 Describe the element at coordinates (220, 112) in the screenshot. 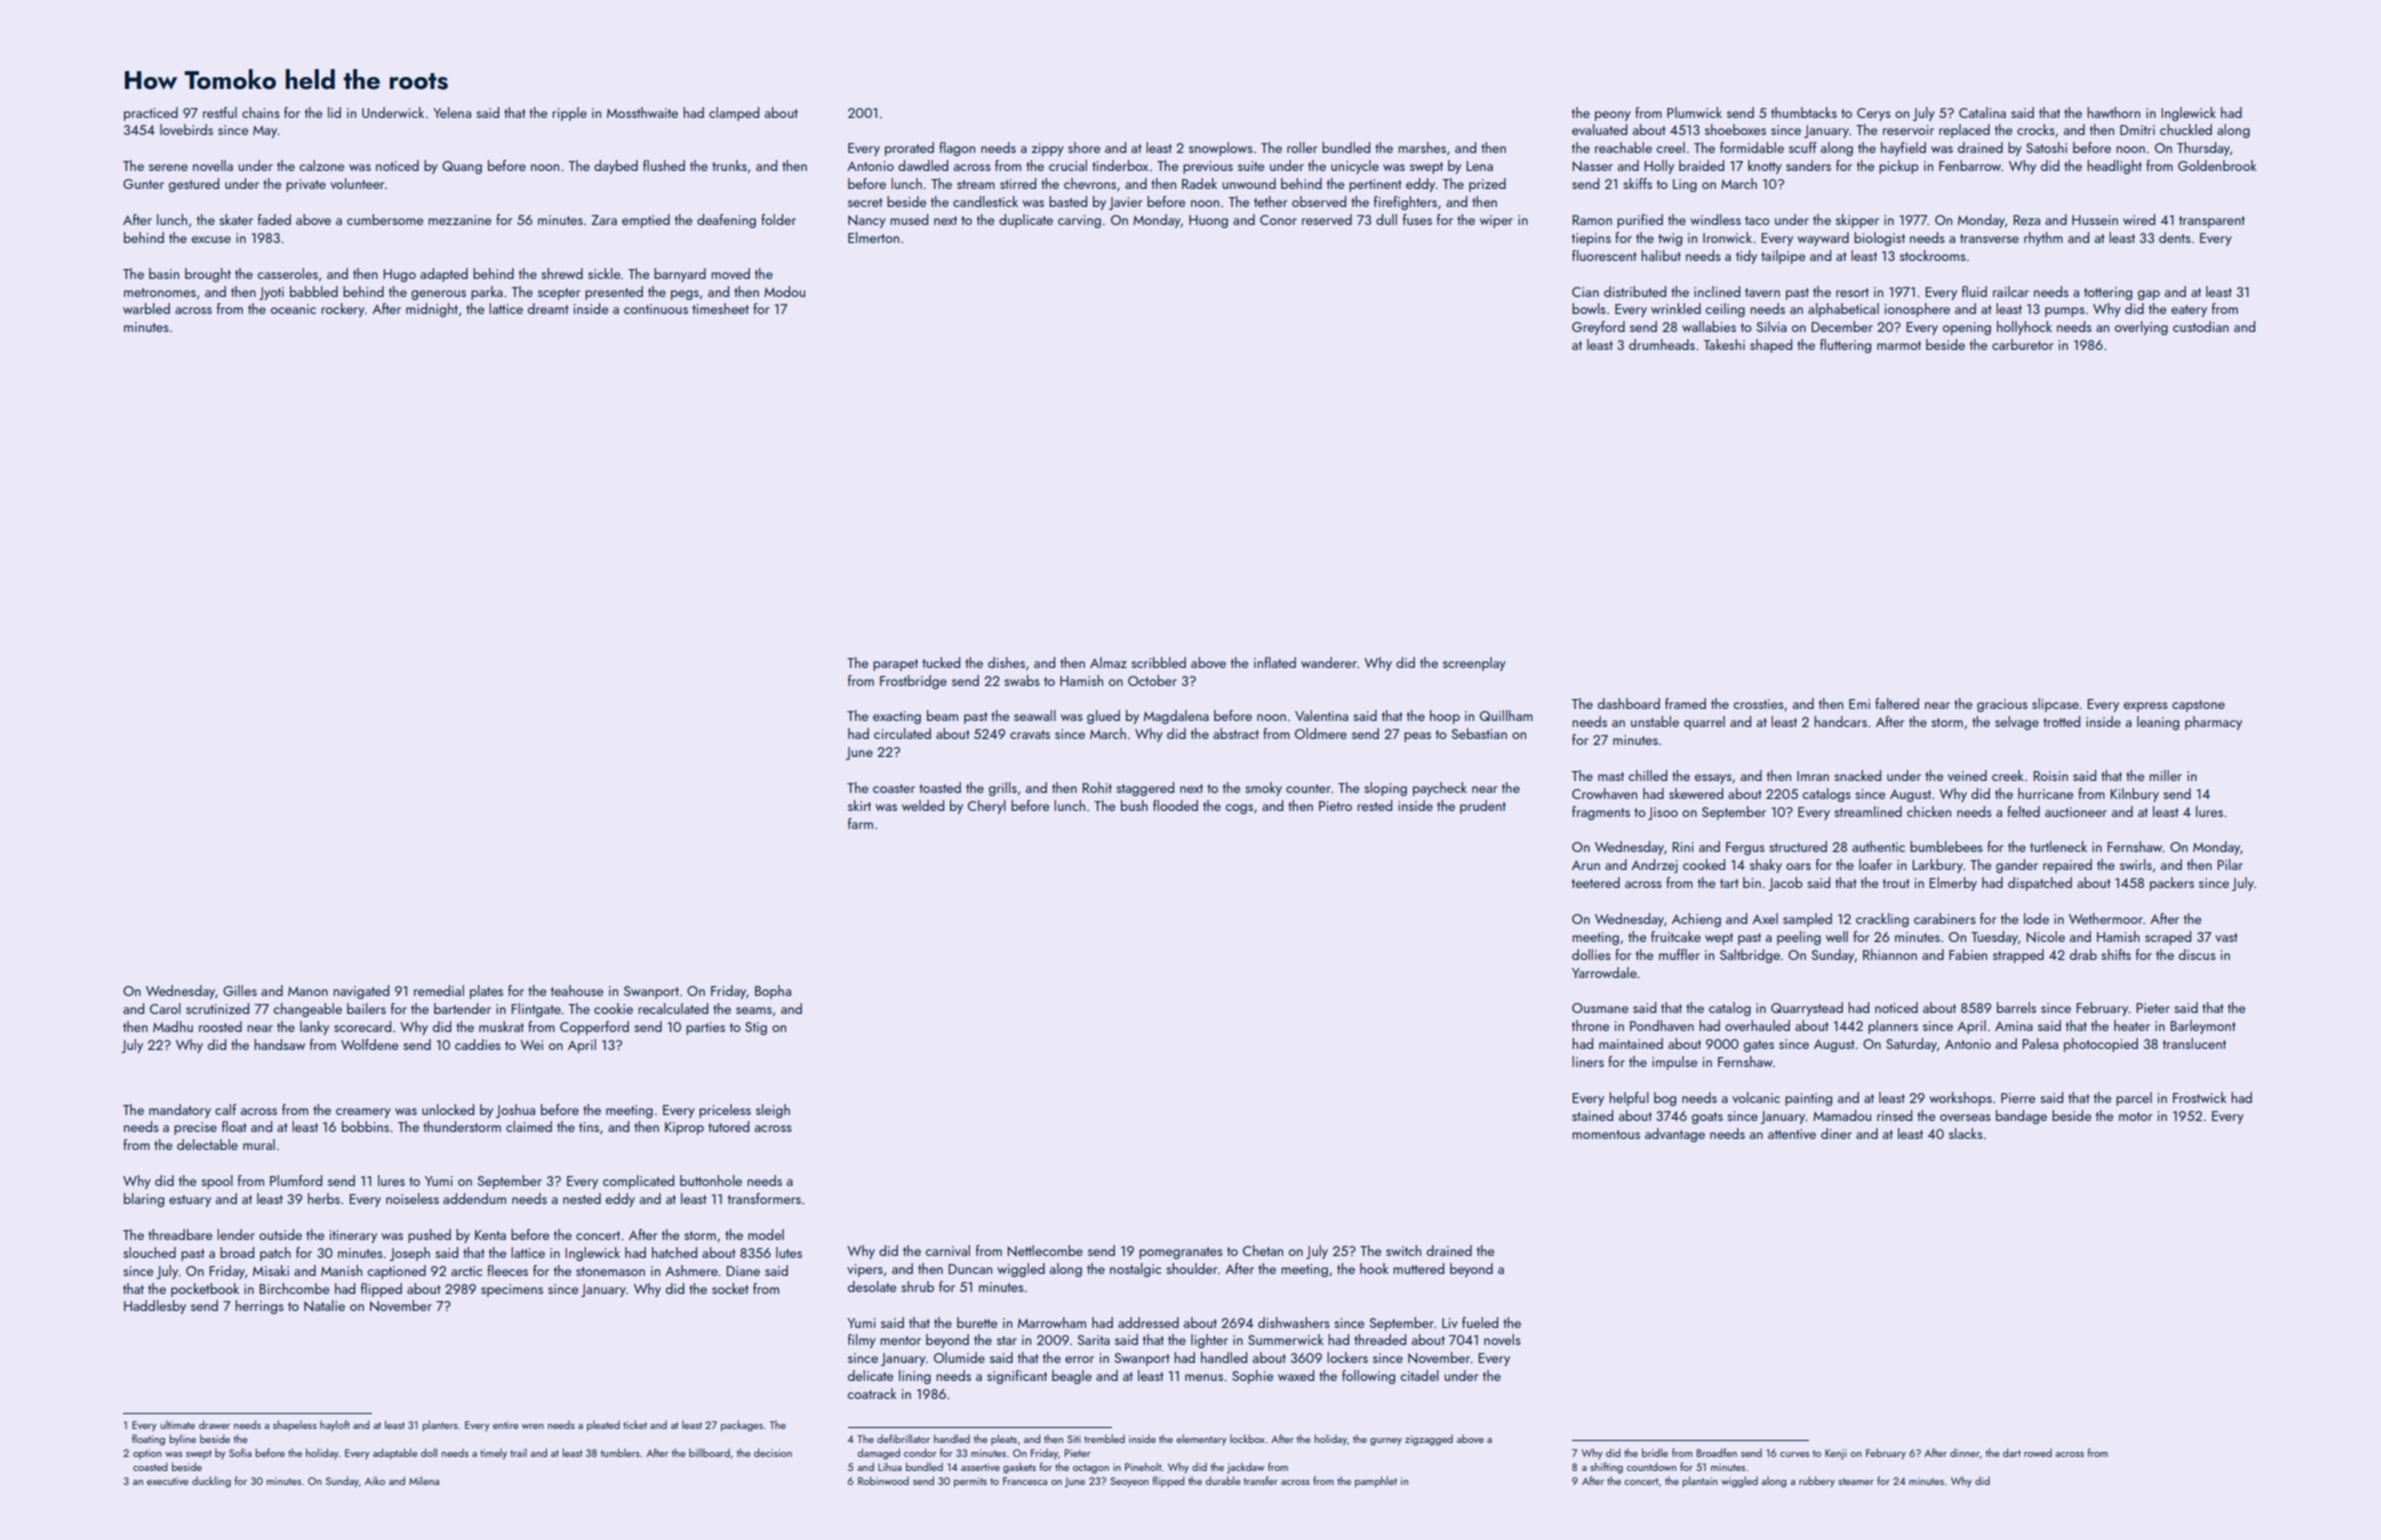

I see `restful` at that location.
